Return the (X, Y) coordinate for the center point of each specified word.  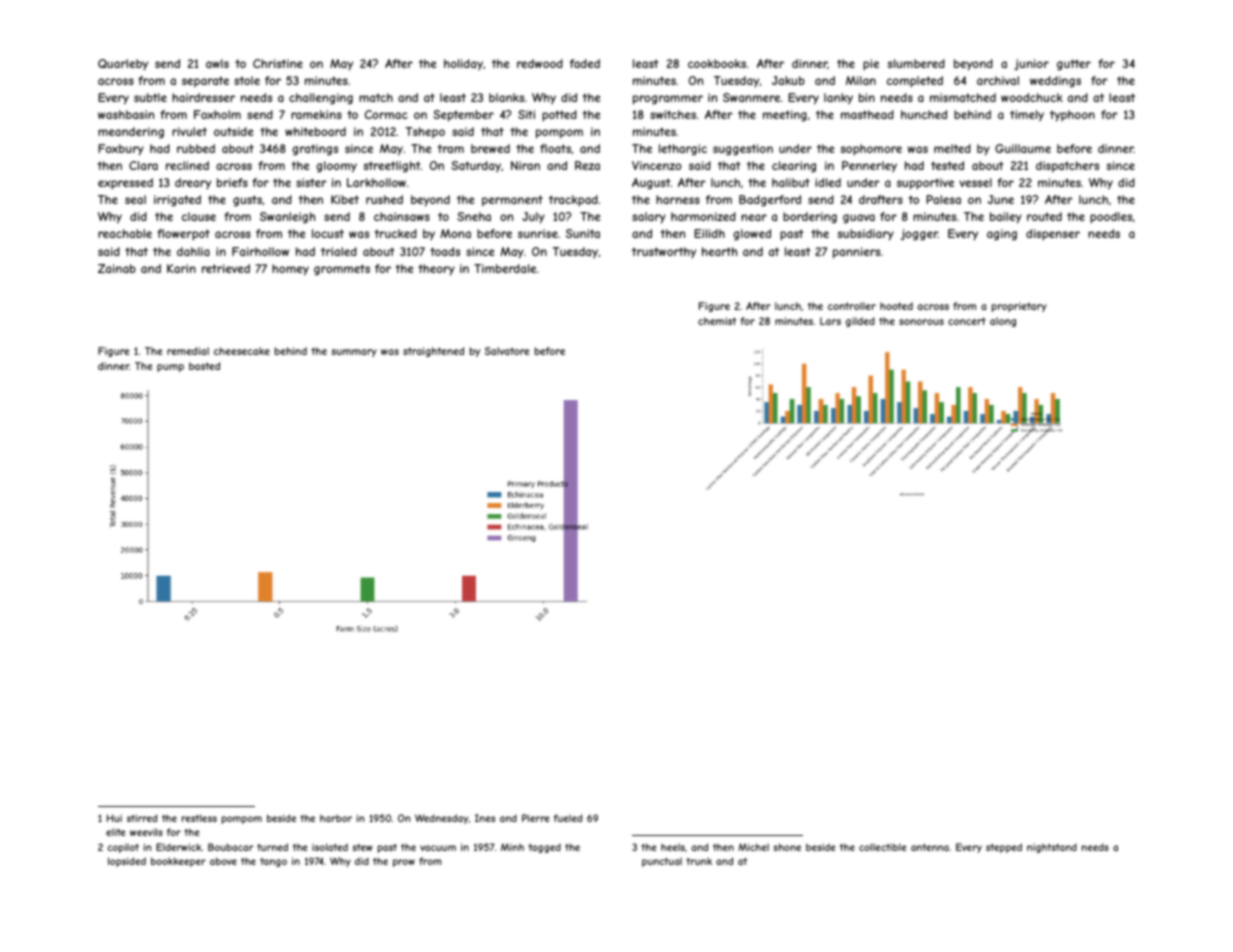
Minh (512, 847)
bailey (1006, 218)
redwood (540, 63)
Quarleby (123, 64)
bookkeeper (178, 862)
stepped (1004, 848)
